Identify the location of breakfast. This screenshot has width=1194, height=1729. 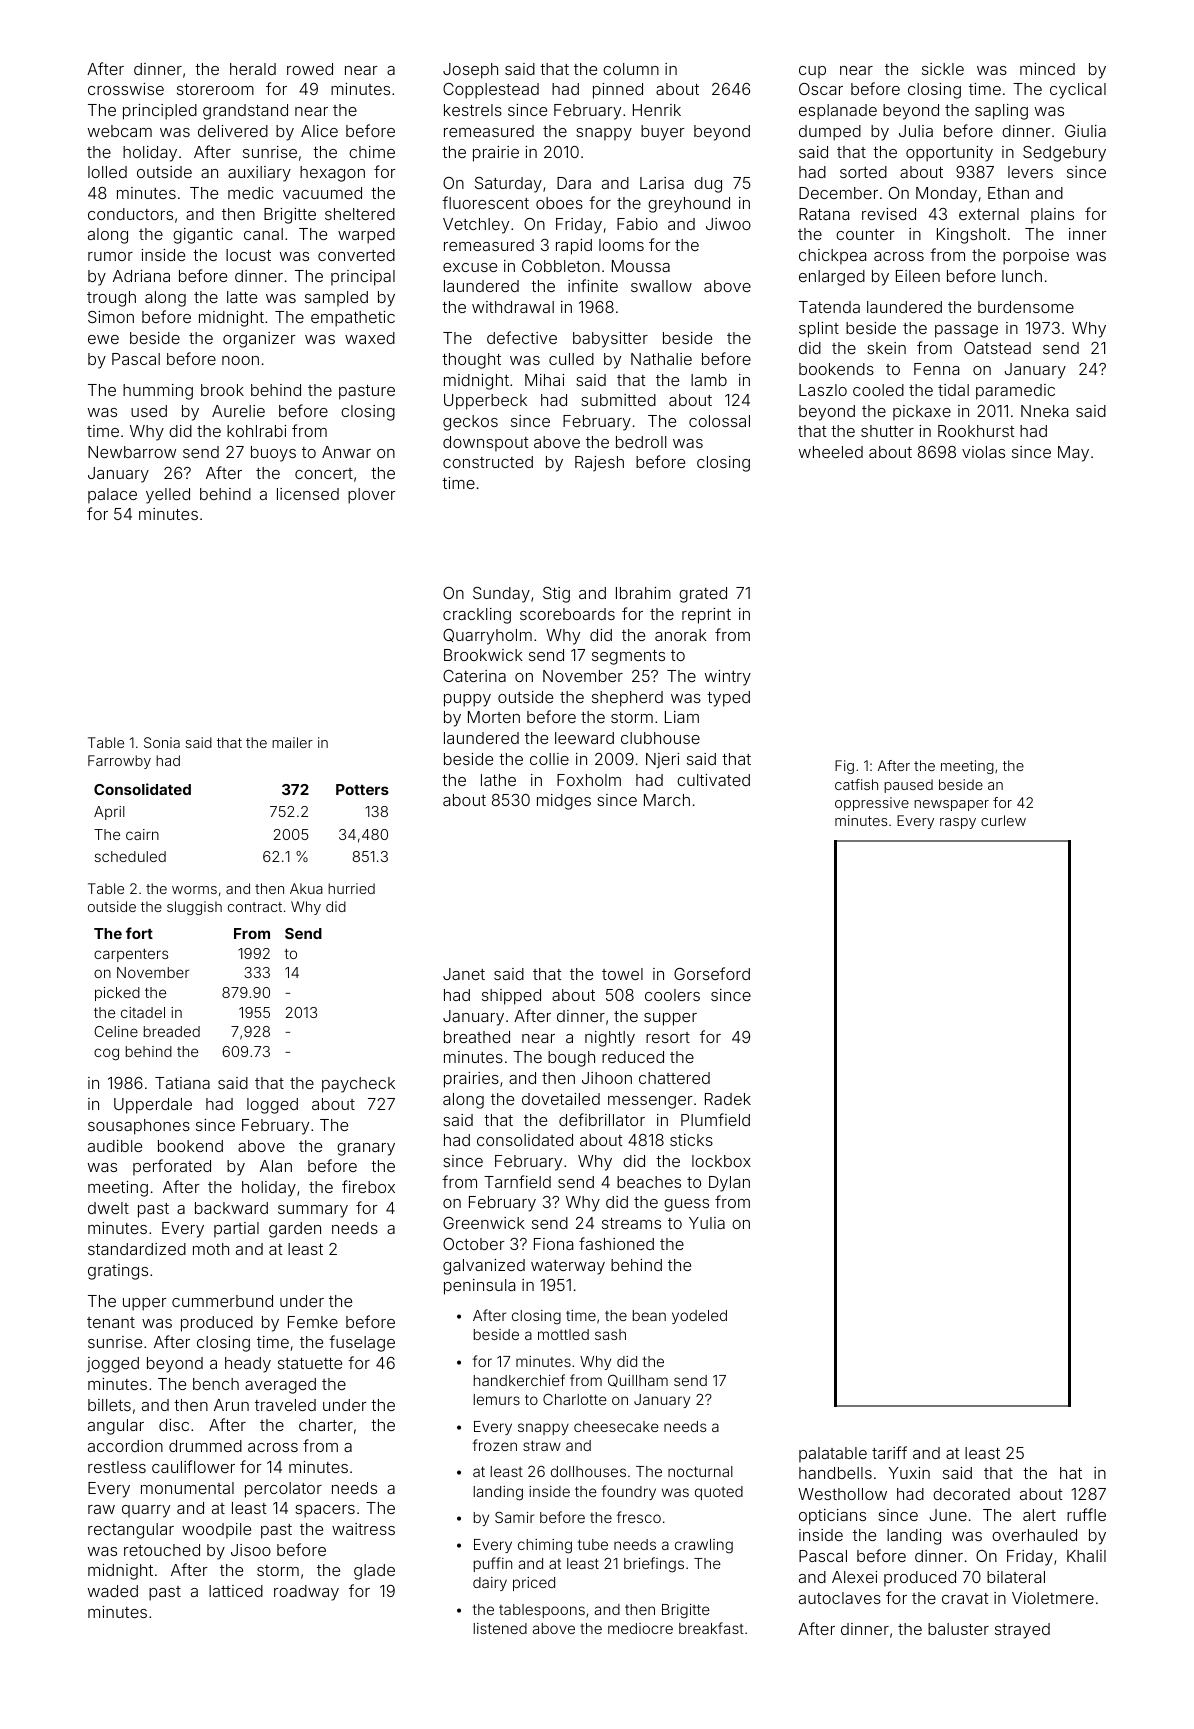
(711, 1628).
